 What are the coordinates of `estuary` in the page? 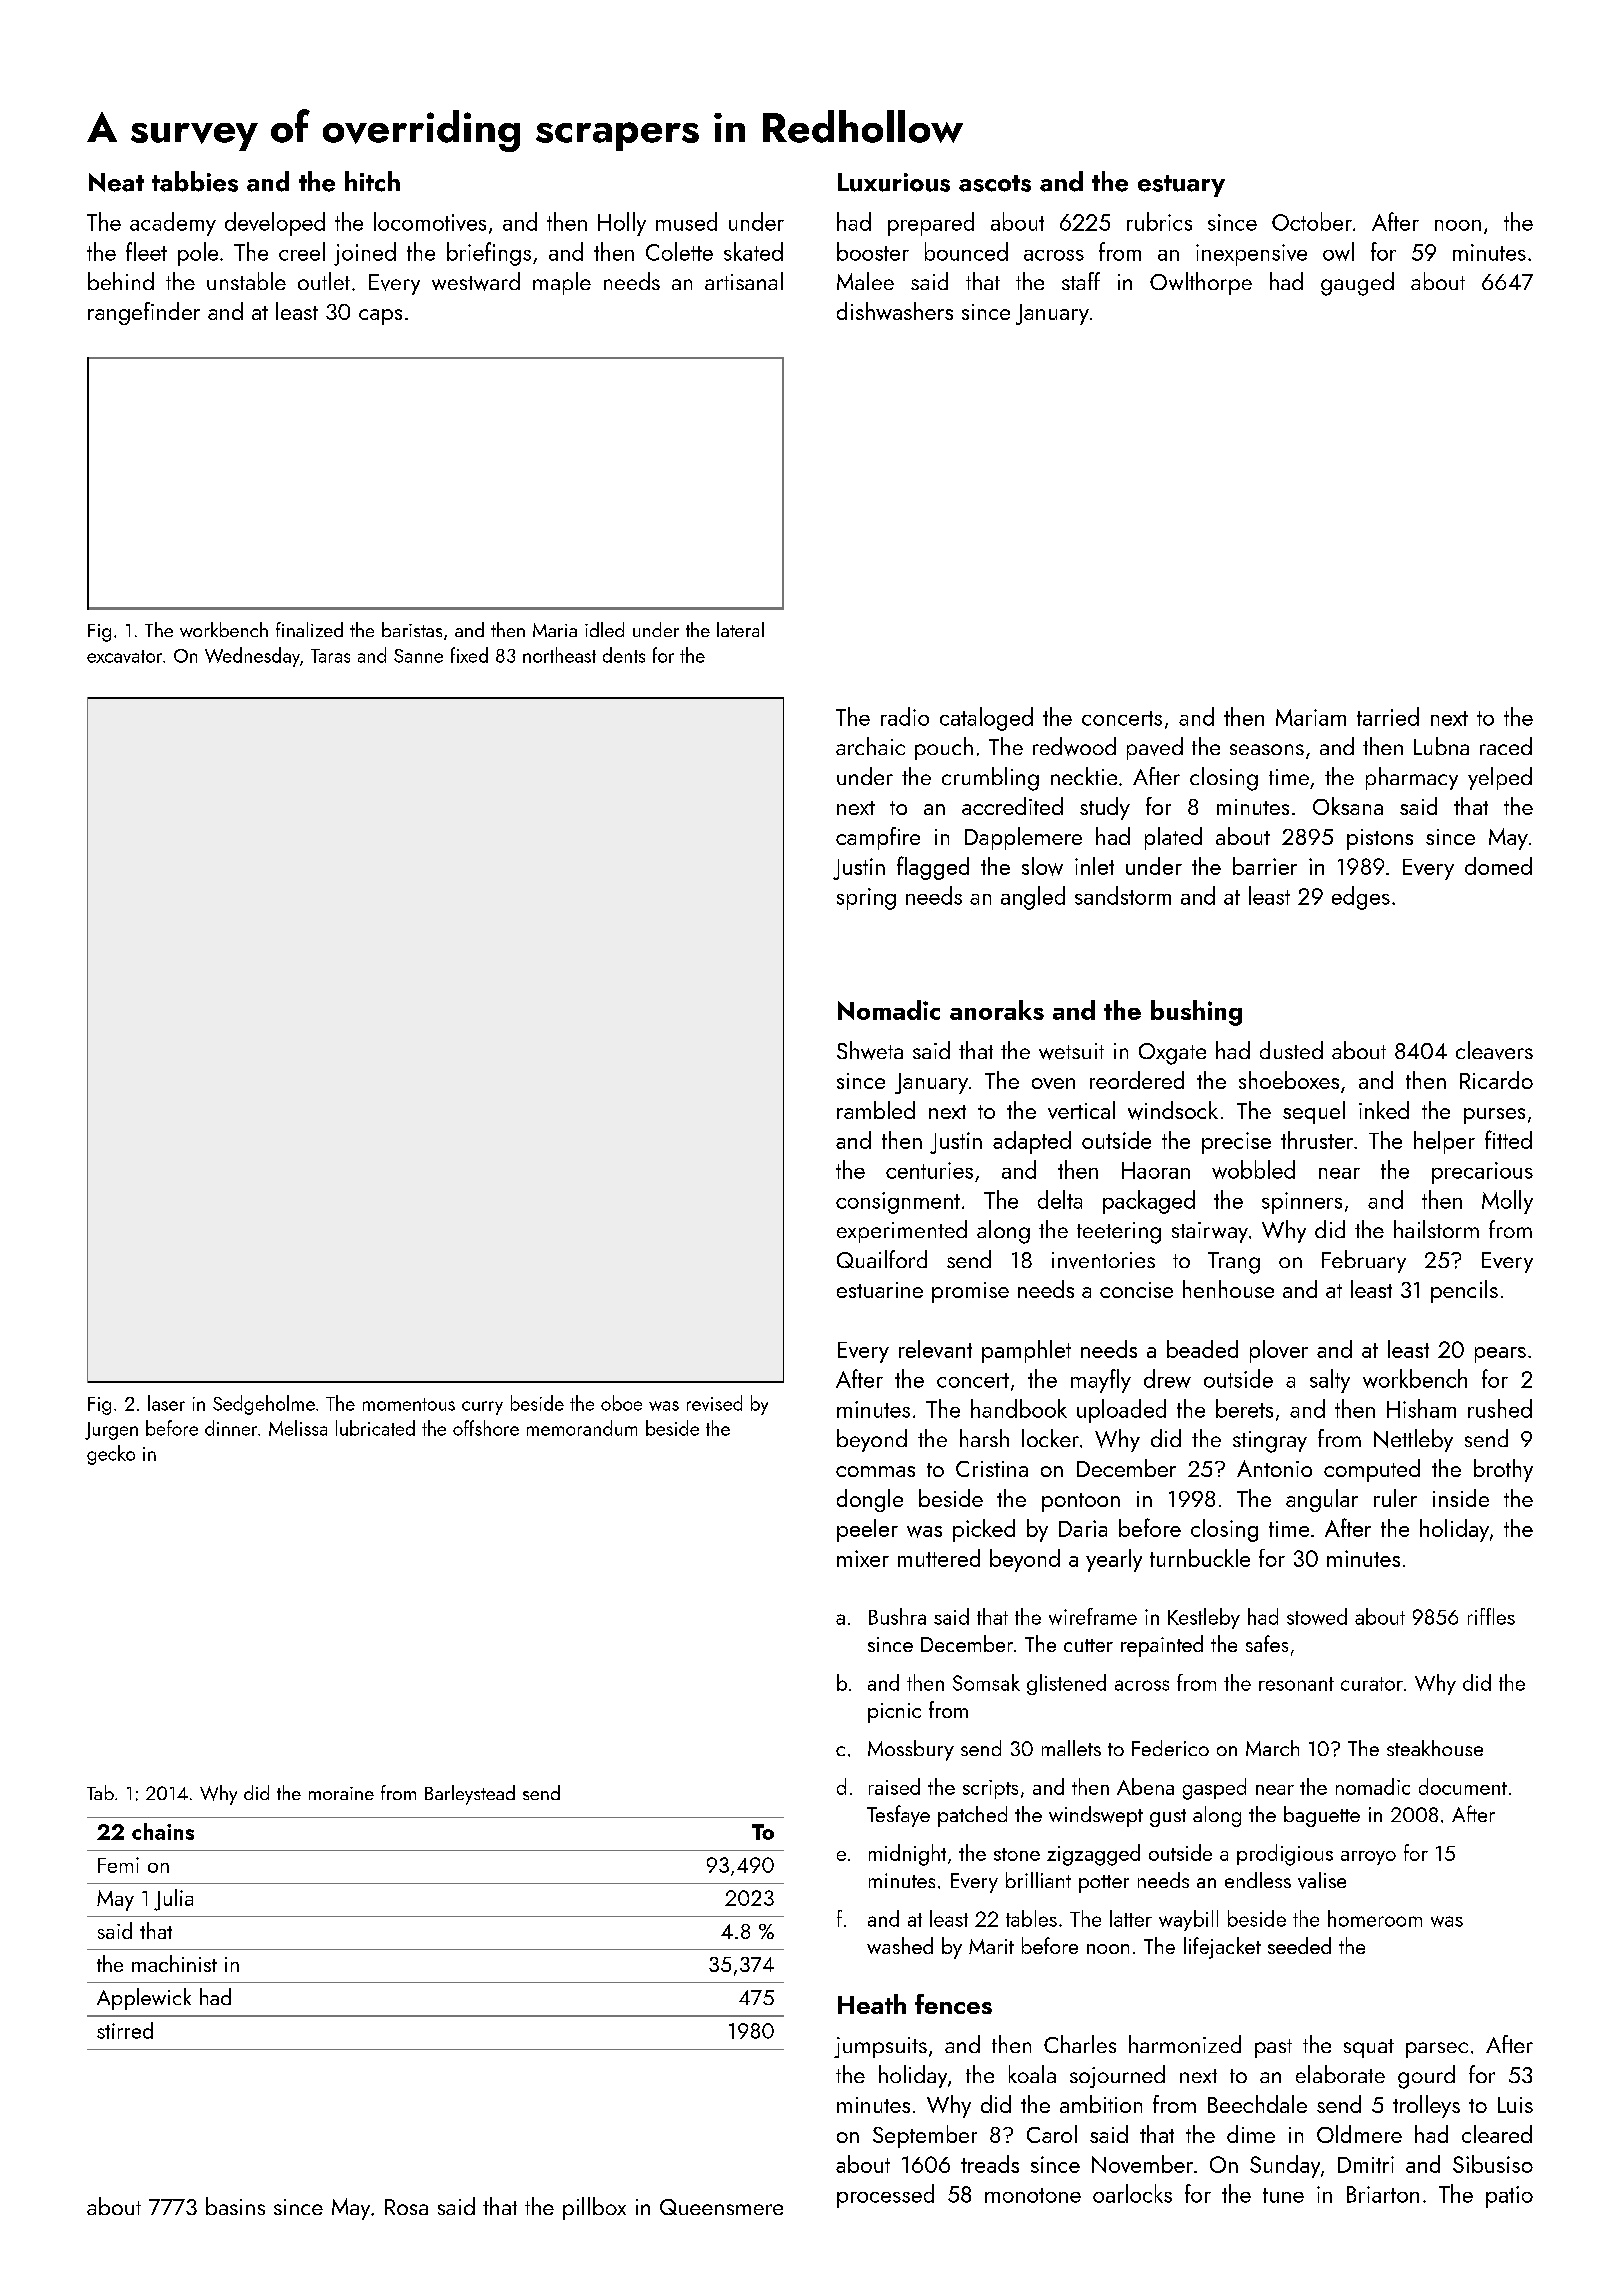 It's located at (1181, 186).
